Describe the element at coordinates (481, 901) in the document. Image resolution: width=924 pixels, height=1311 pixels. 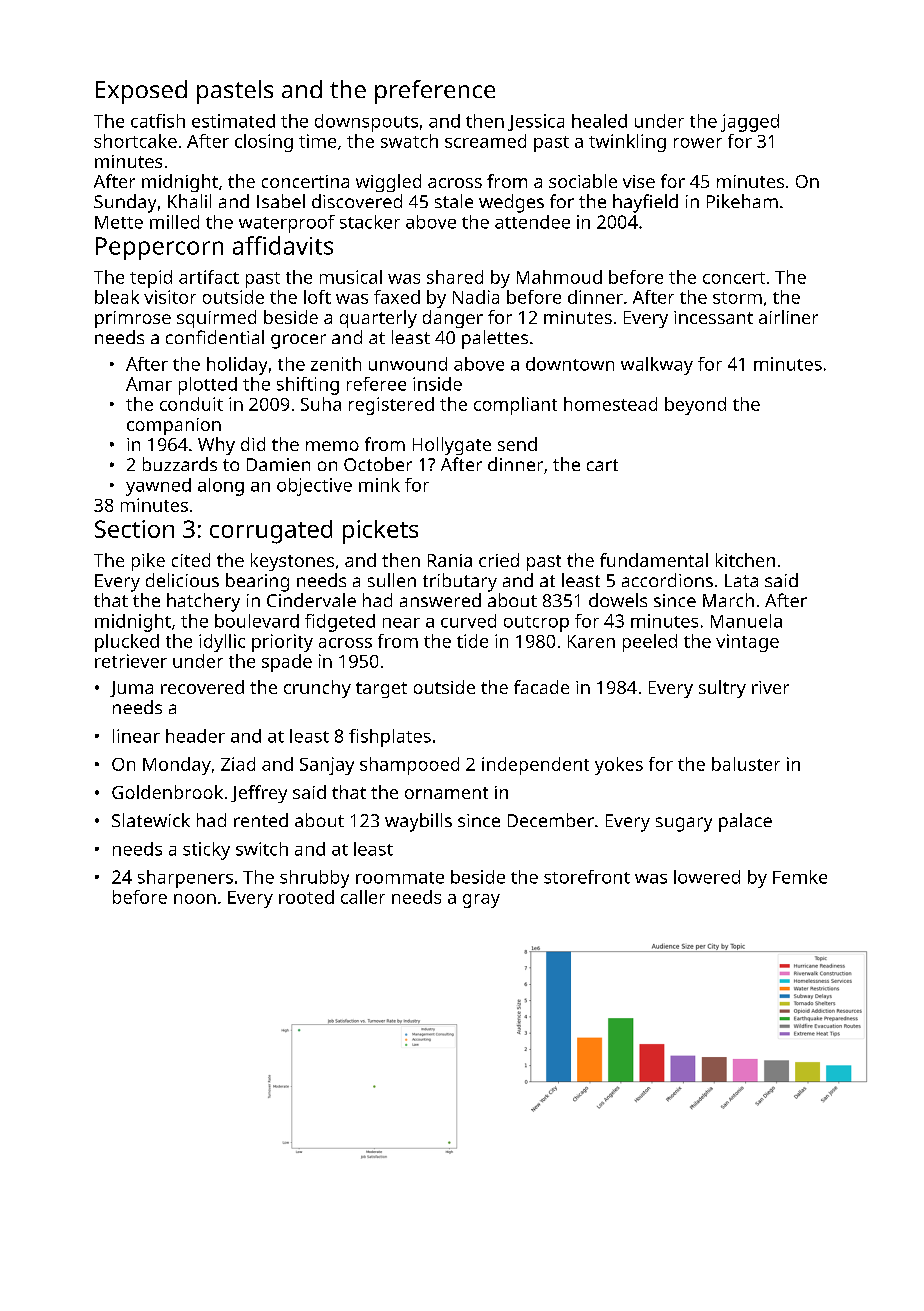
I see `gray` at that location.
